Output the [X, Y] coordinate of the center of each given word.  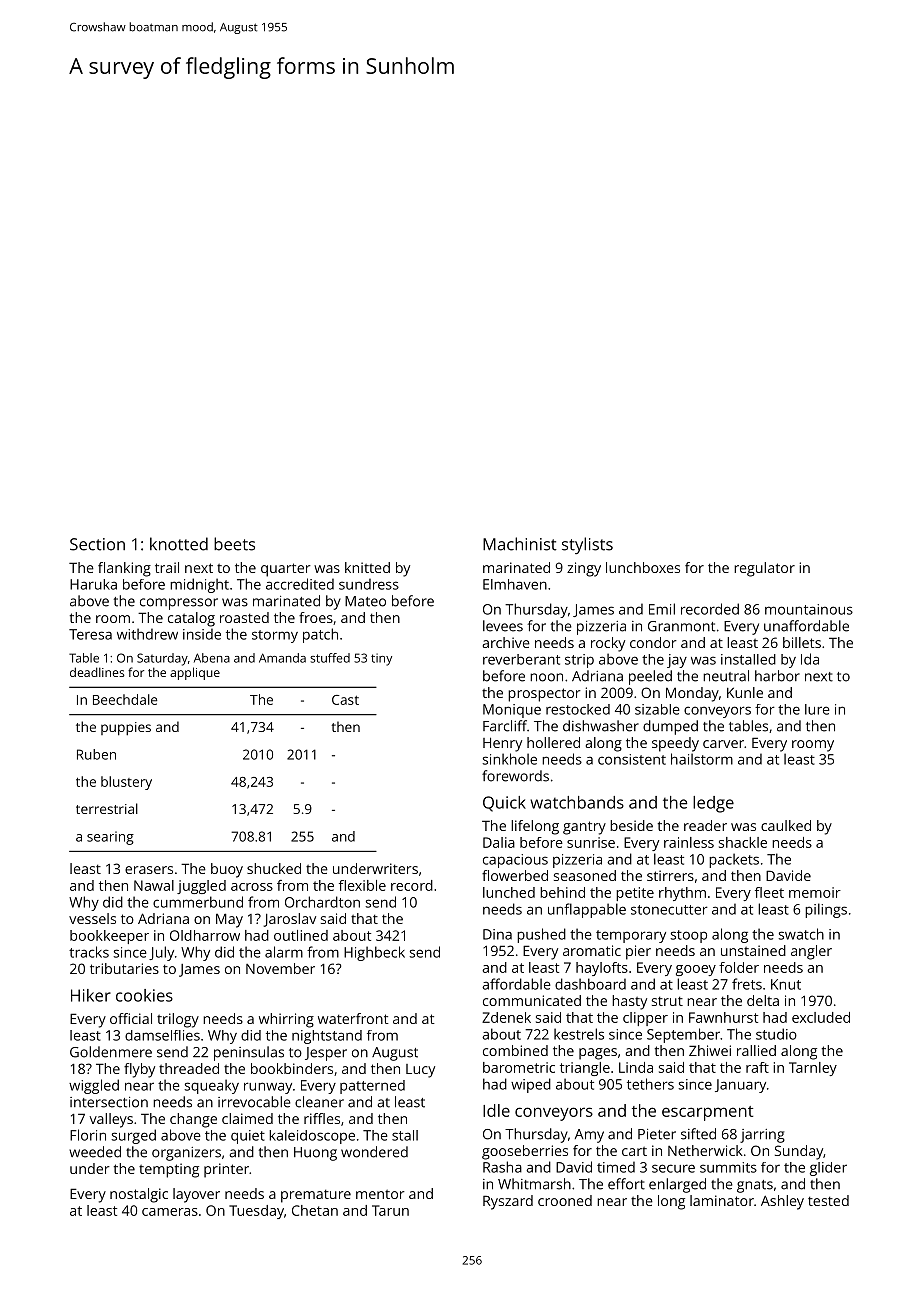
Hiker [91, 995]
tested [828, 1200]
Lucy [420, 1071]
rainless [689, 842]
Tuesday [256, 1212]
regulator [764, 569]
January [740, 1086]
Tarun [390, 1210]
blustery [126, 783]
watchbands [577, 802]
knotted [179, 544]
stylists [587, 545]
